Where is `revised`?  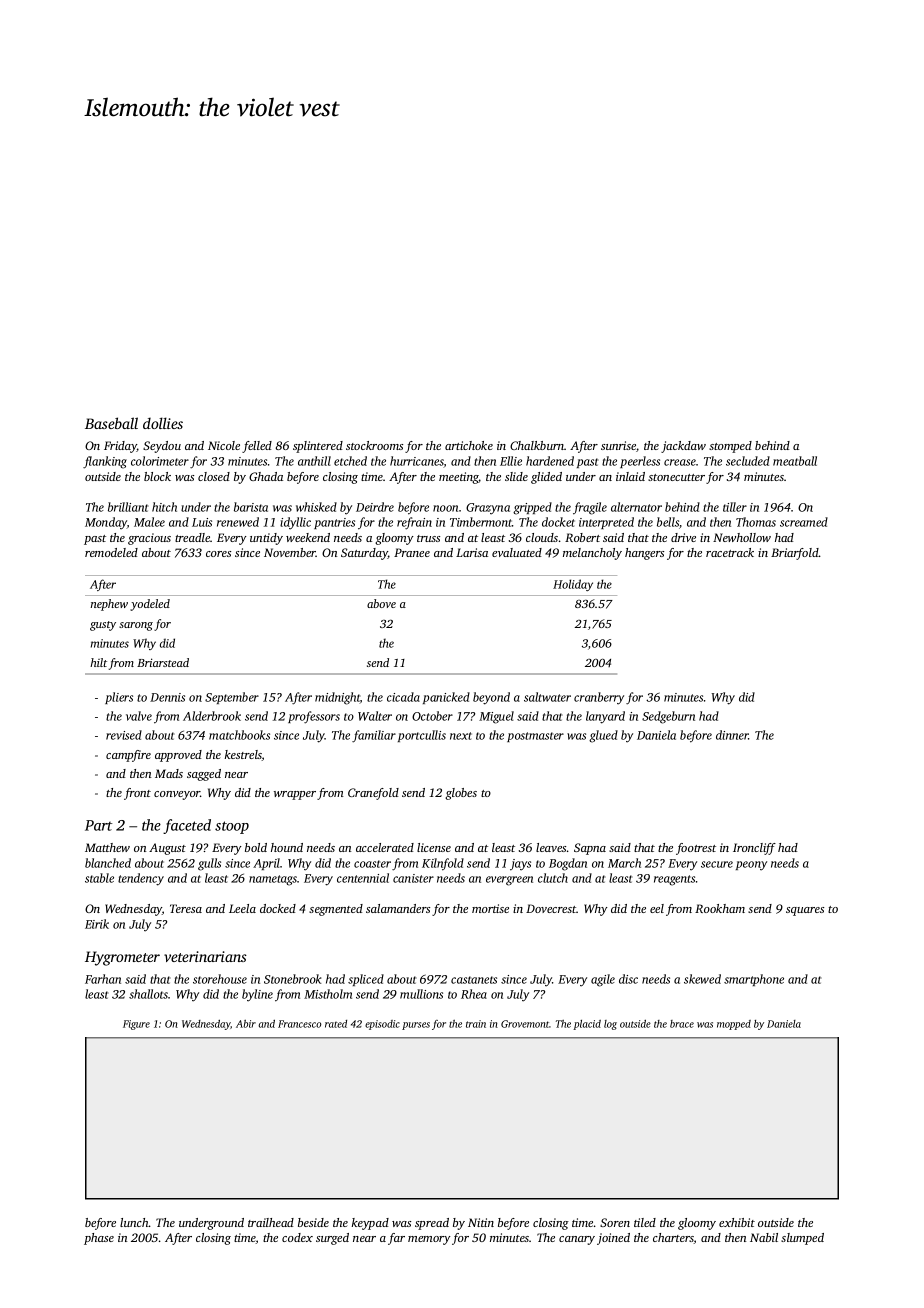
revised is located at coordinates (124, 735).
